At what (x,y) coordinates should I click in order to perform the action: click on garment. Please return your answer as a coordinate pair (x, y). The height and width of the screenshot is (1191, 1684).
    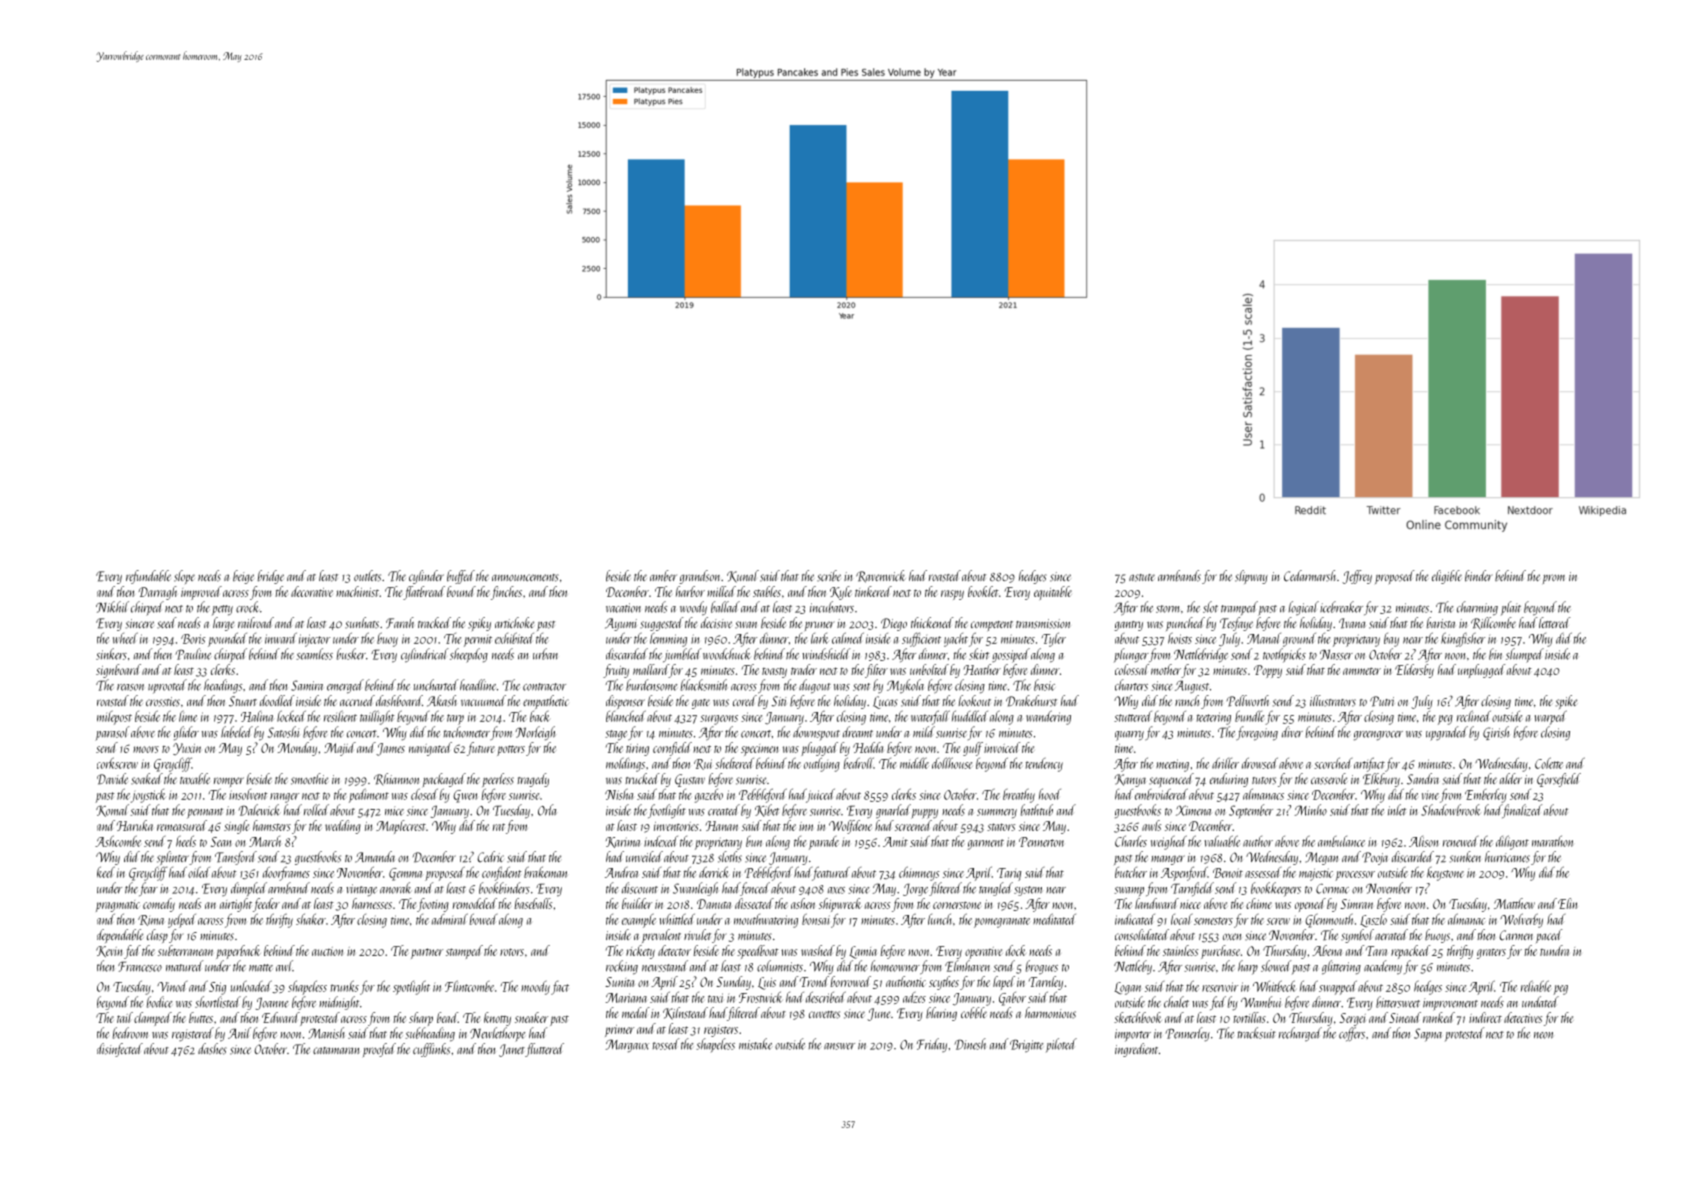
    Looking at the image, I should click on (986, 844).
